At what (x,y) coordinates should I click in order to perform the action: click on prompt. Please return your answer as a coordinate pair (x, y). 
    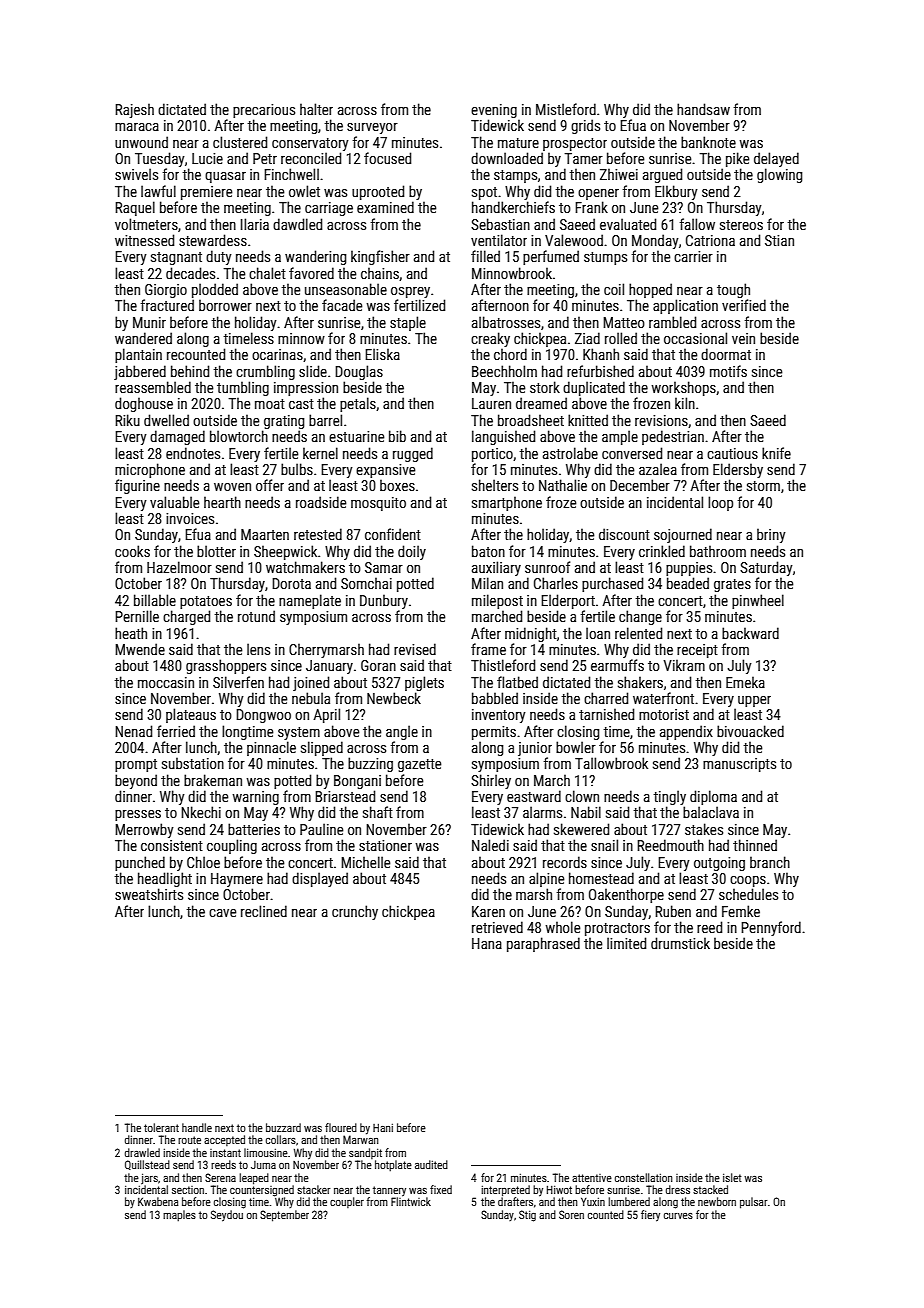
    Looking at the image, I should click on (136, 765).
